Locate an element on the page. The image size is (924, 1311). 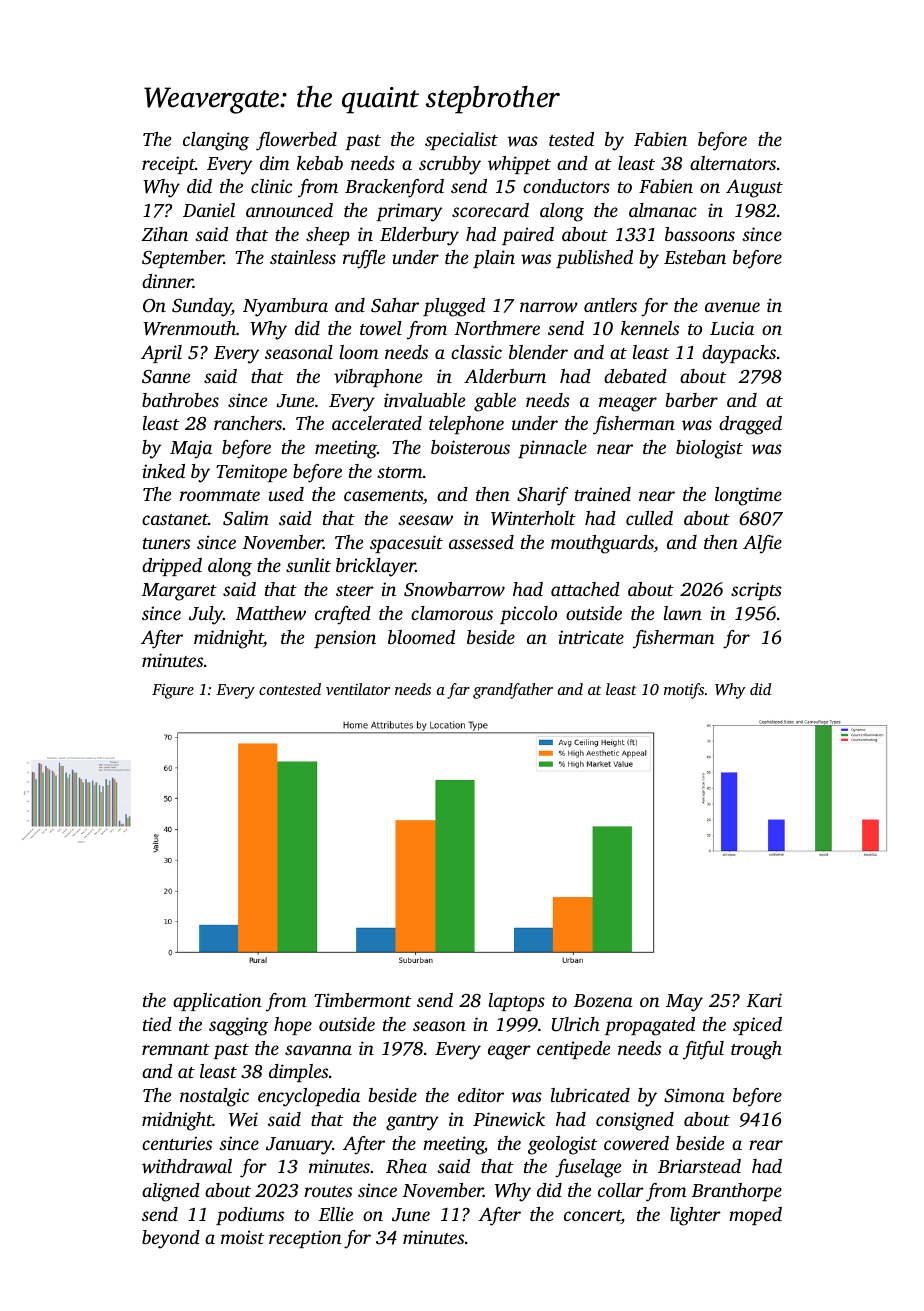
Winterholt is located at coordinates (533, 518).
